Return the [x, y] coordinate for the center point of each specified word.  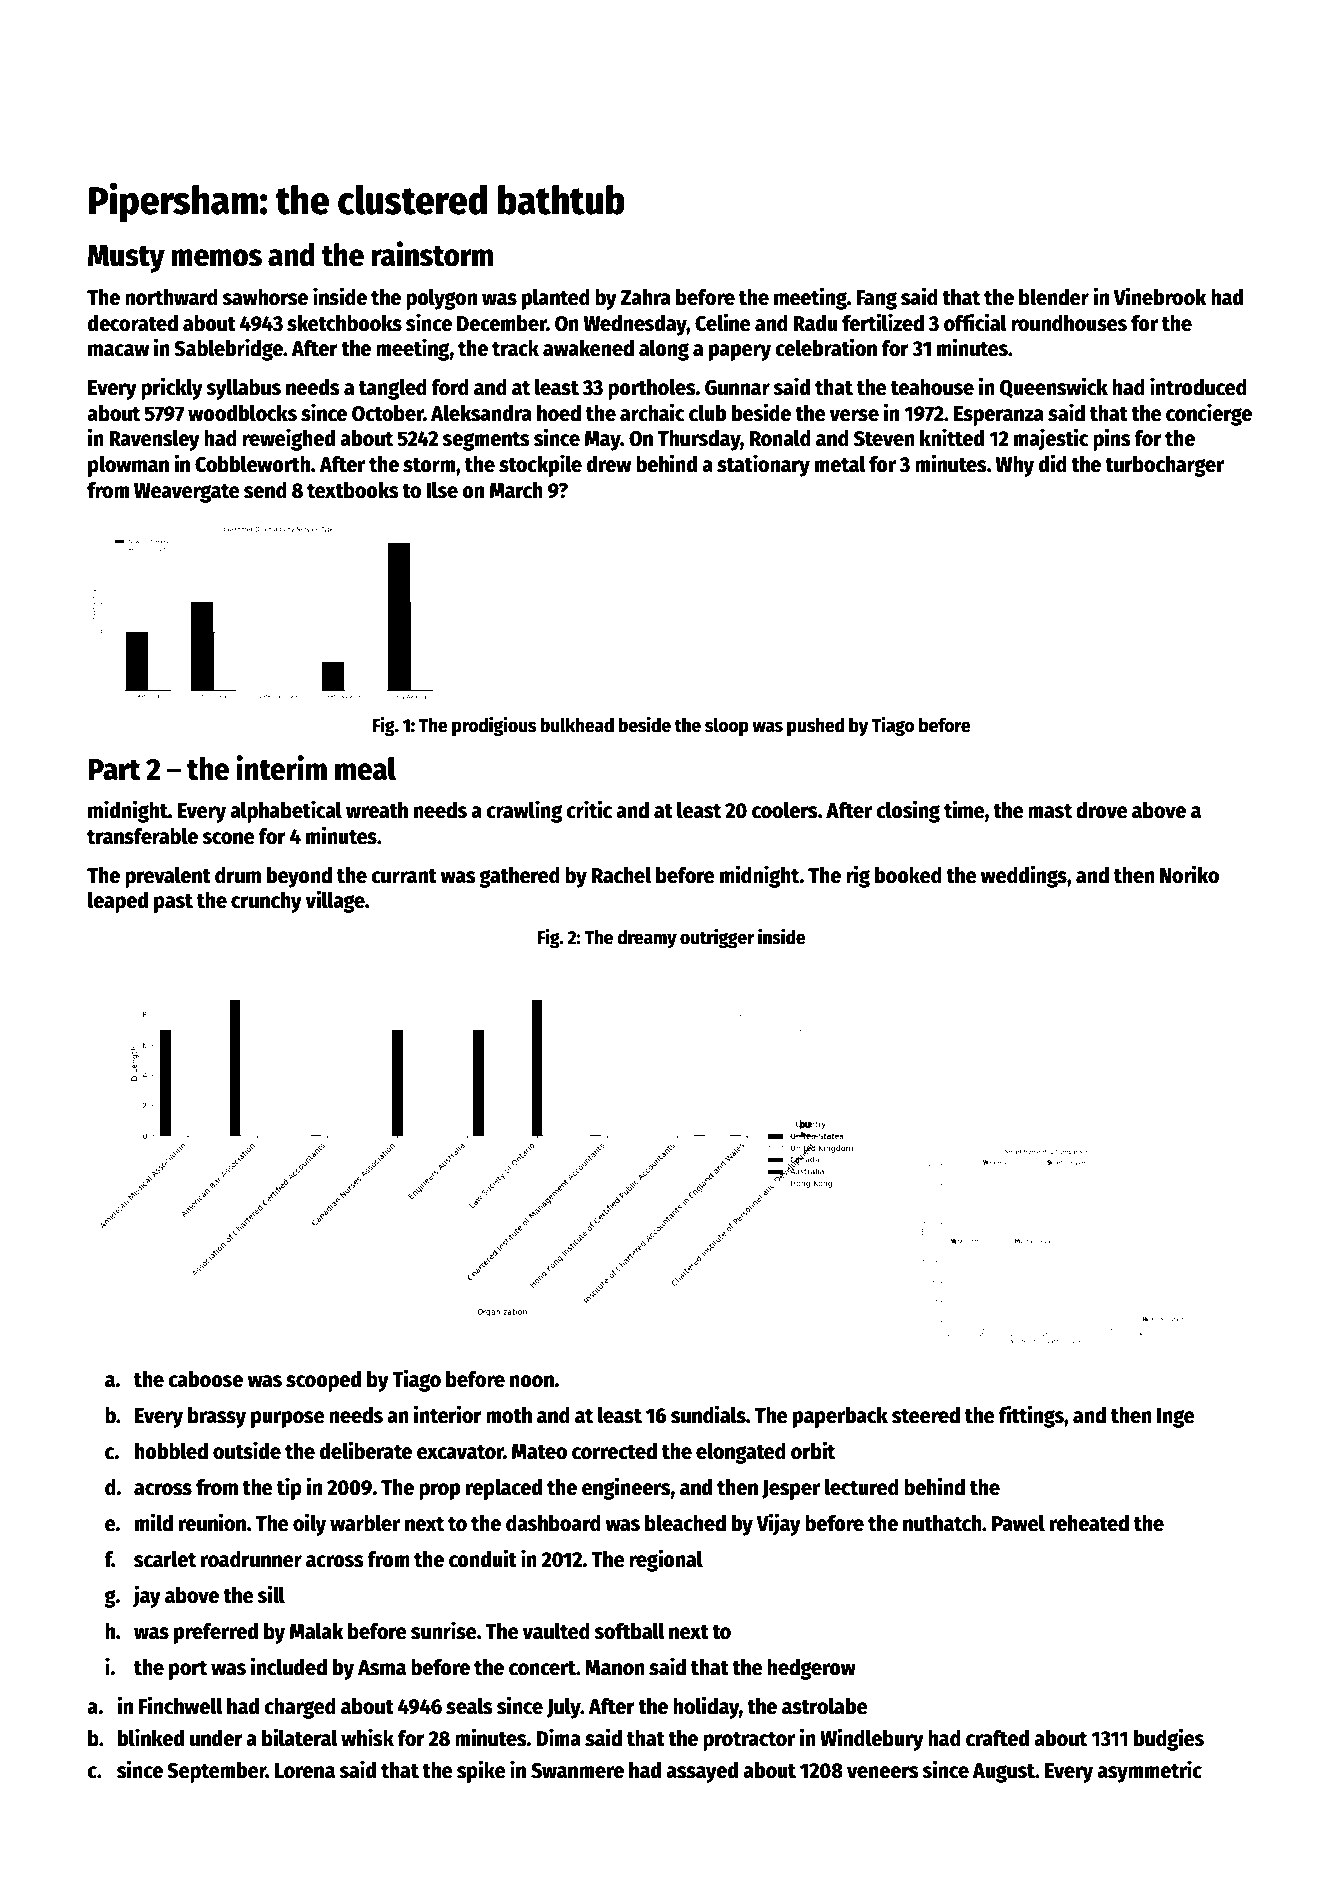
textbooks [353, 490]
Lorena [305, 1771]
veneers [883, 1772]
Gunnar [737, 388]
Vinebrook [1160, 296]
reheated [1089, 1523]
